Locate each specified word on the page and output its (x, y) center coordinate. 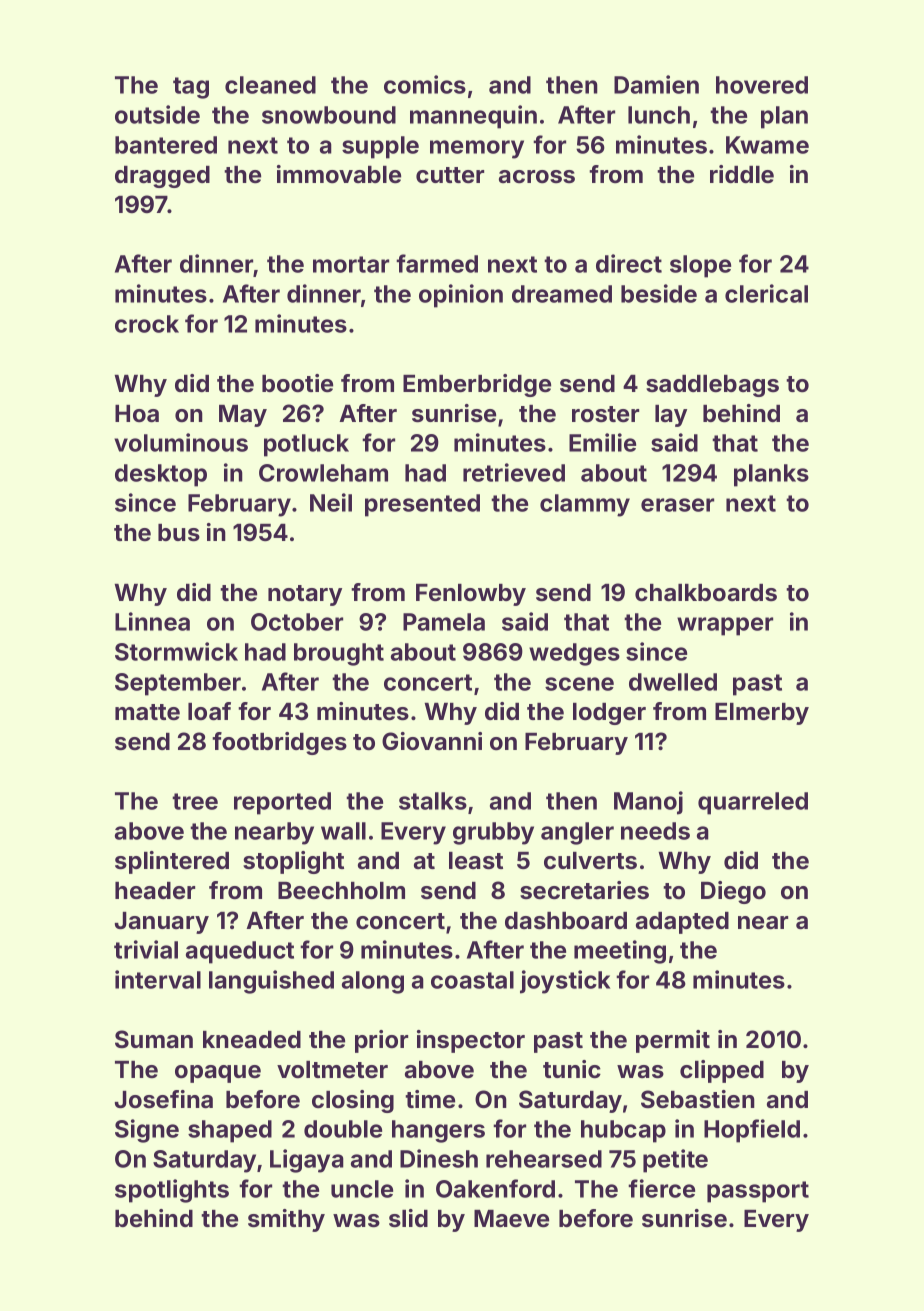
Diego (733, 892)
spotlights (172, 1191)
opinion (461, 296)
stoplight (293, 862)
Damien (656, 84)
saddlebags (712, 386)
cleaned (270, 85)
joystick (565, 982)
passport (758, 1192)
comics (425, 84)
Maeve (511, 1218)
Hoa (137, 413)
